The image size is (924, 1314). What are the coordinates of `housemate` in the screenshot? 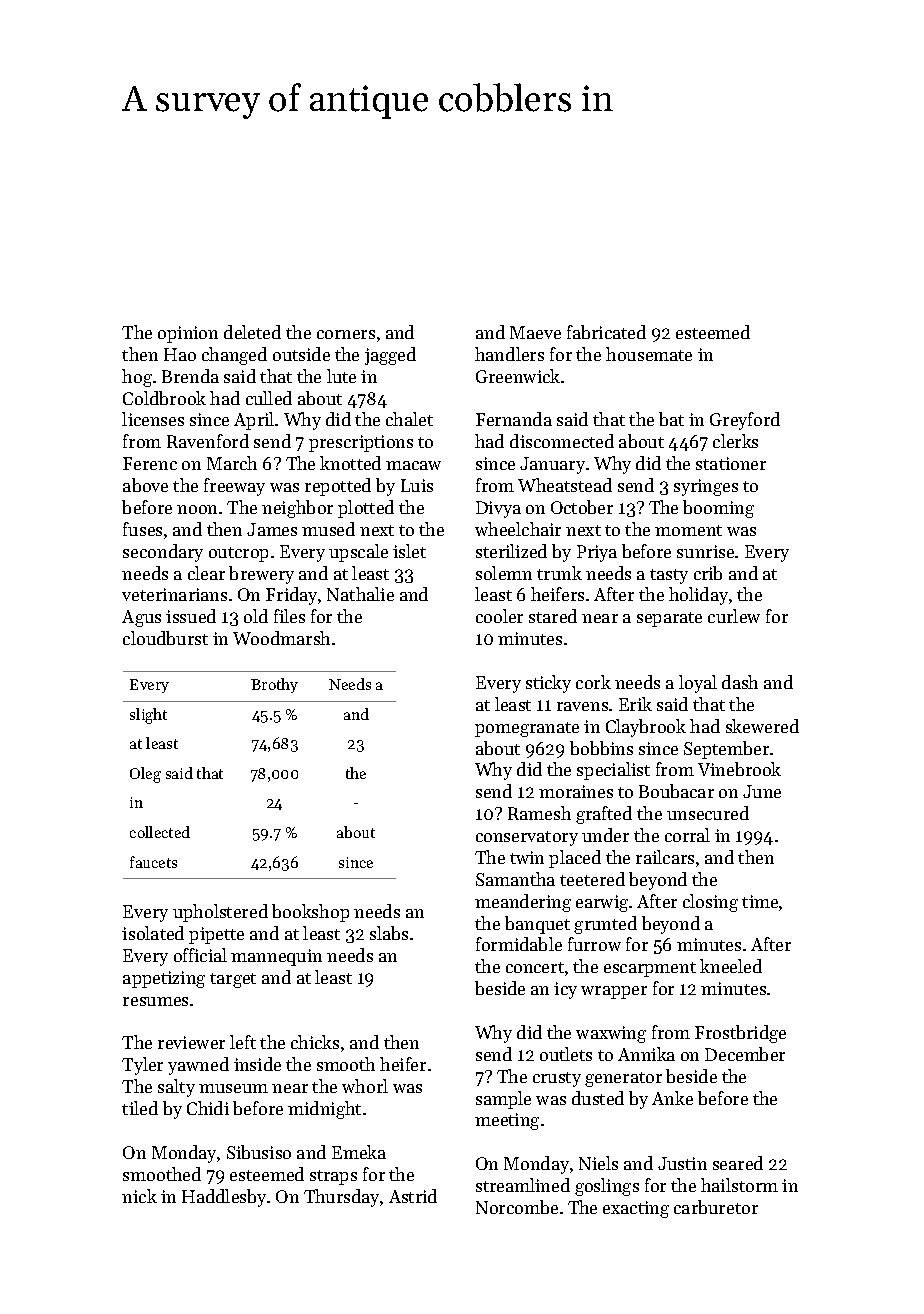 It's located at (649, 354).
